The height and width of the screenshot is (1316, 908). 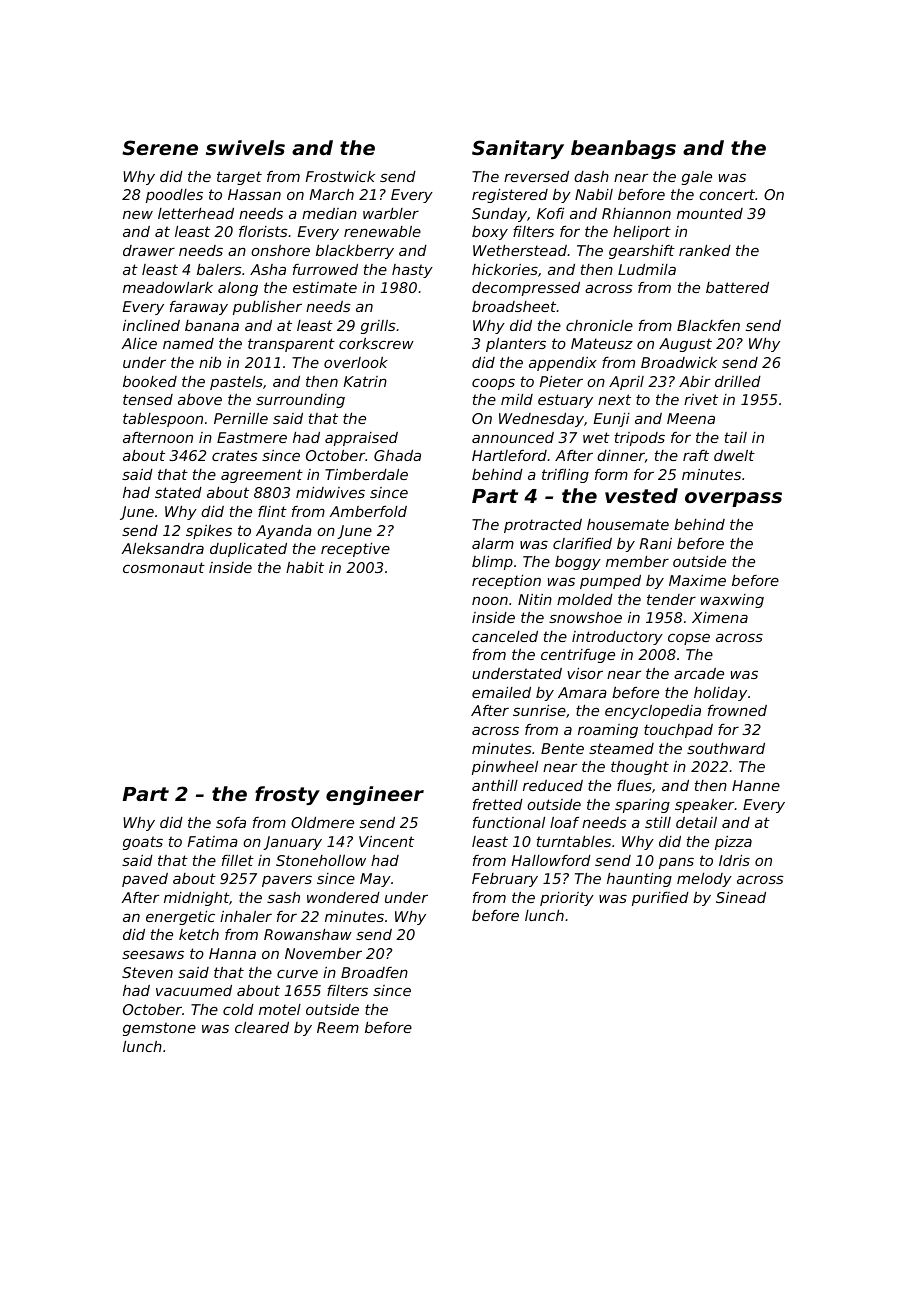 What do you see at coordinates (412, 271) in the screenshot?
I see `hasty` at bounding box center [412, 271].
